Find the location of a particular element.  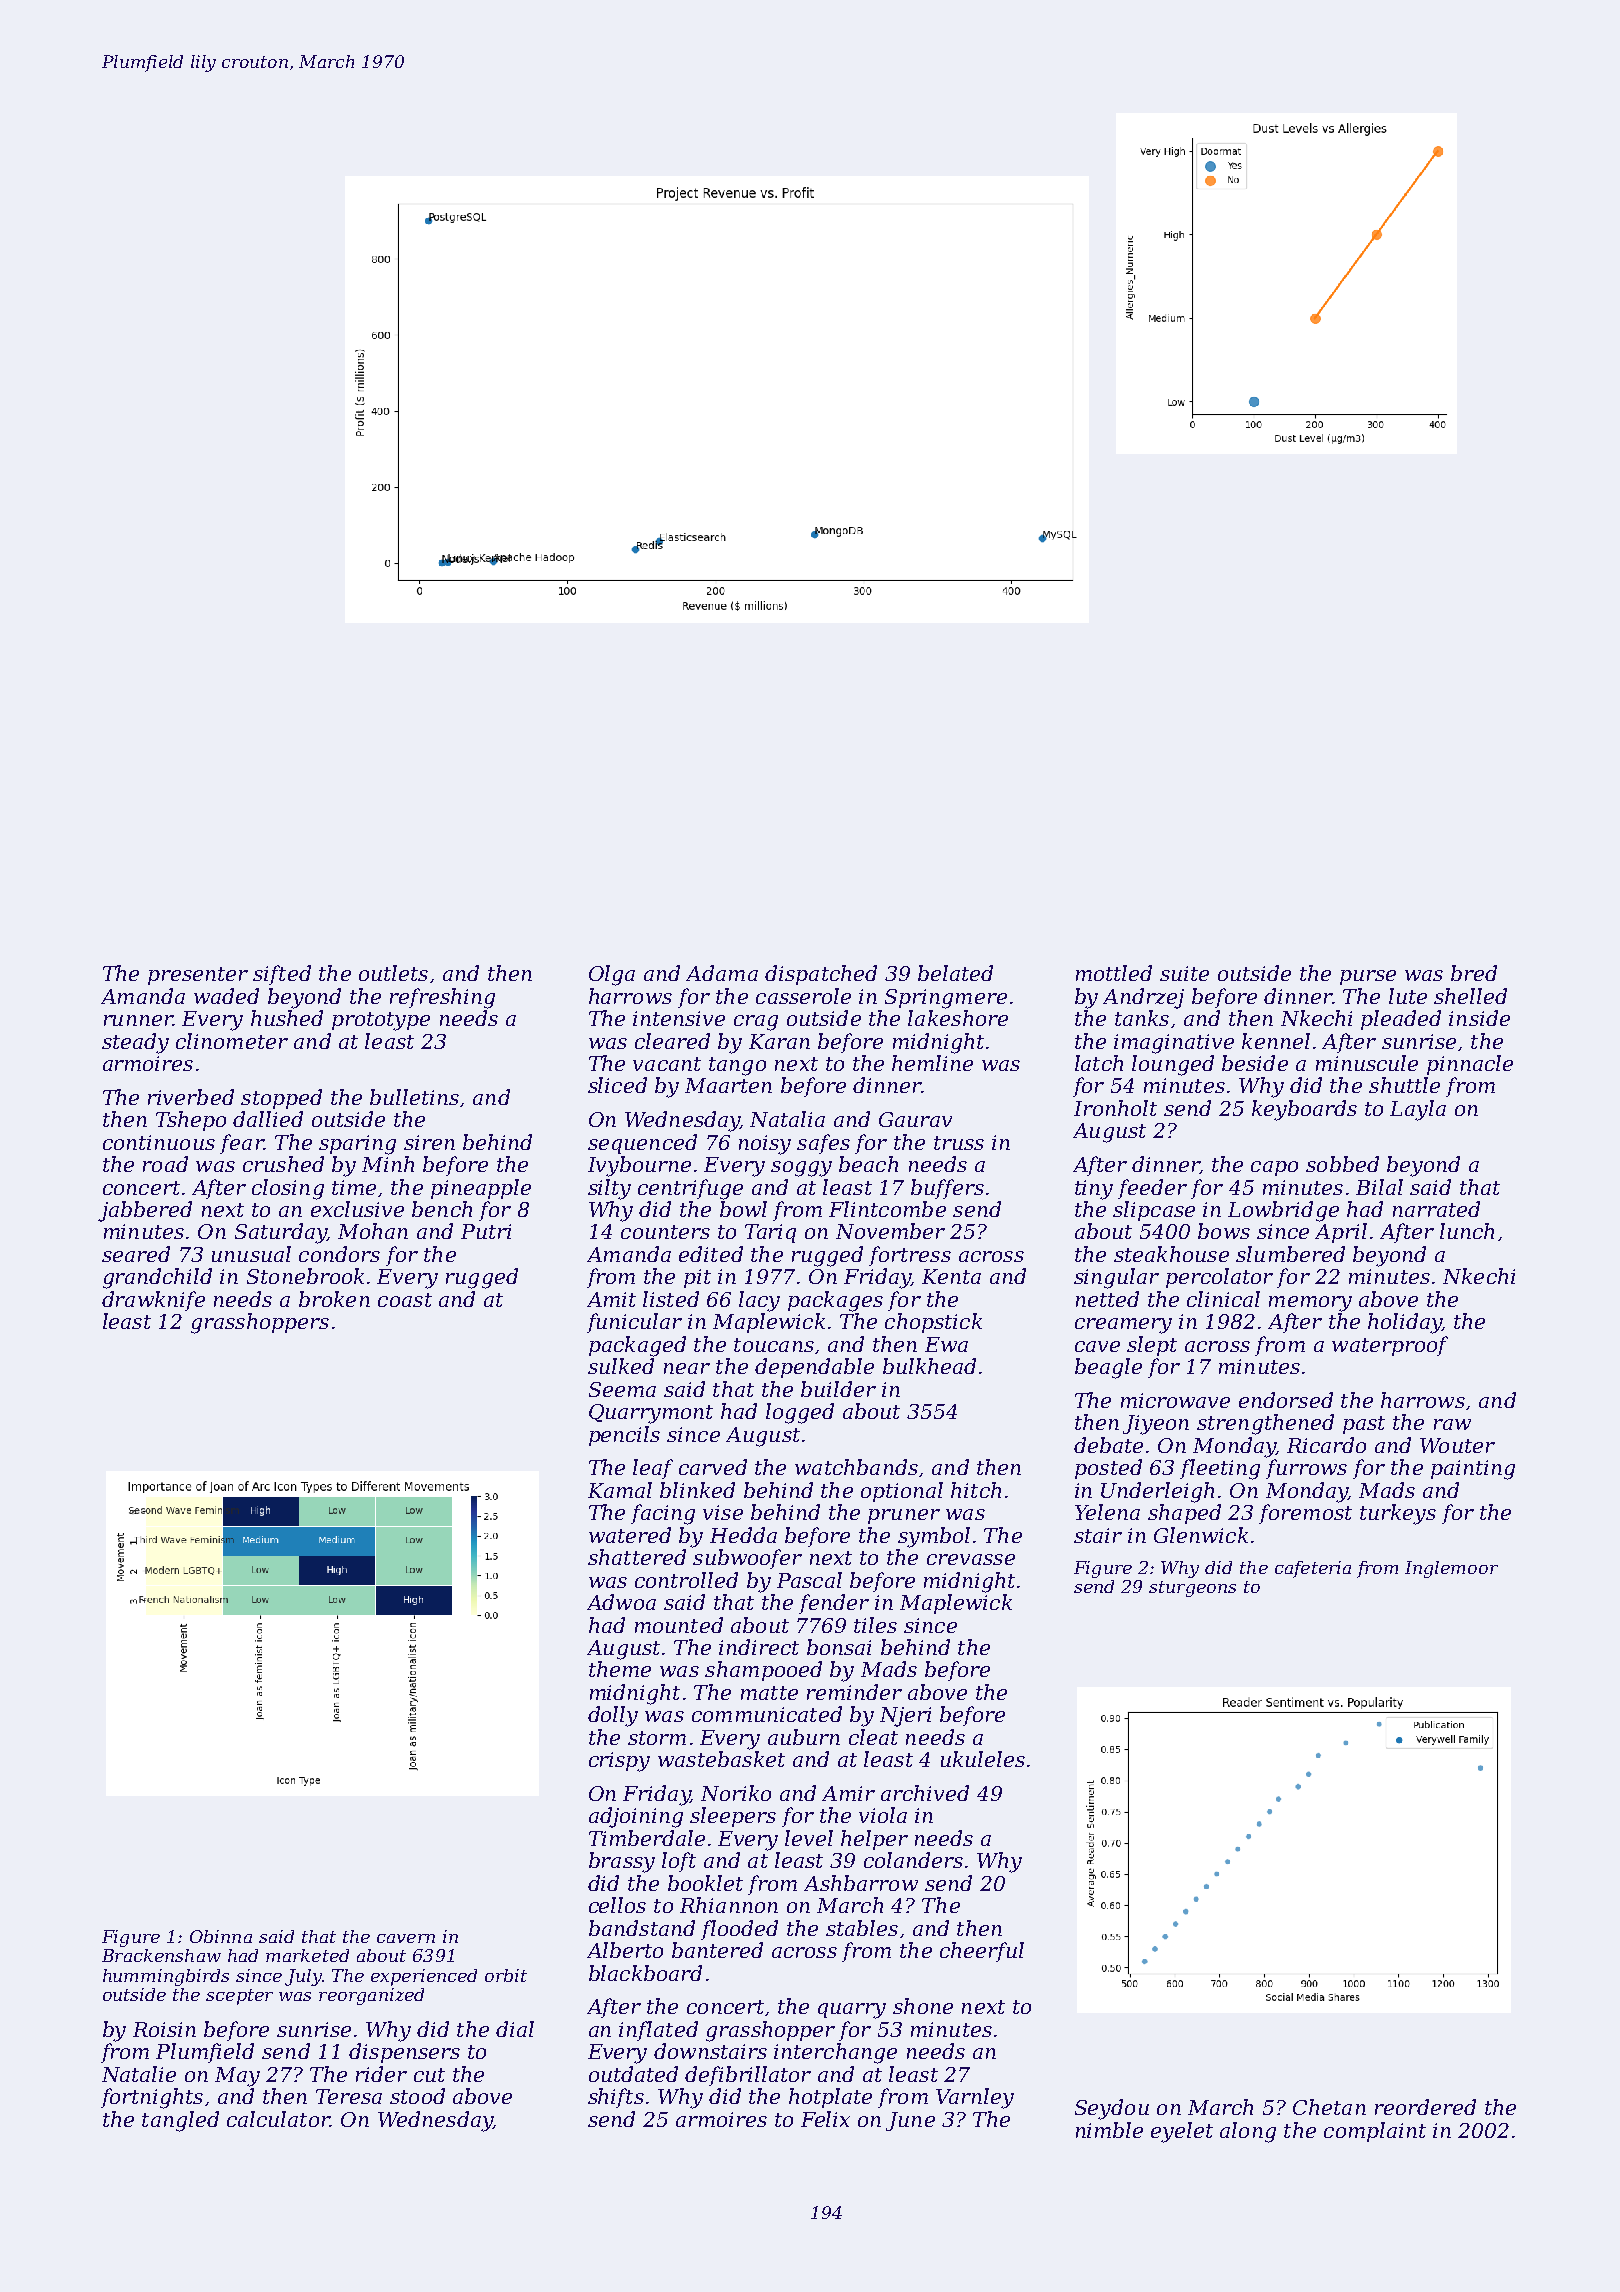

bulkhead is located at coordinates (929, 1366).
